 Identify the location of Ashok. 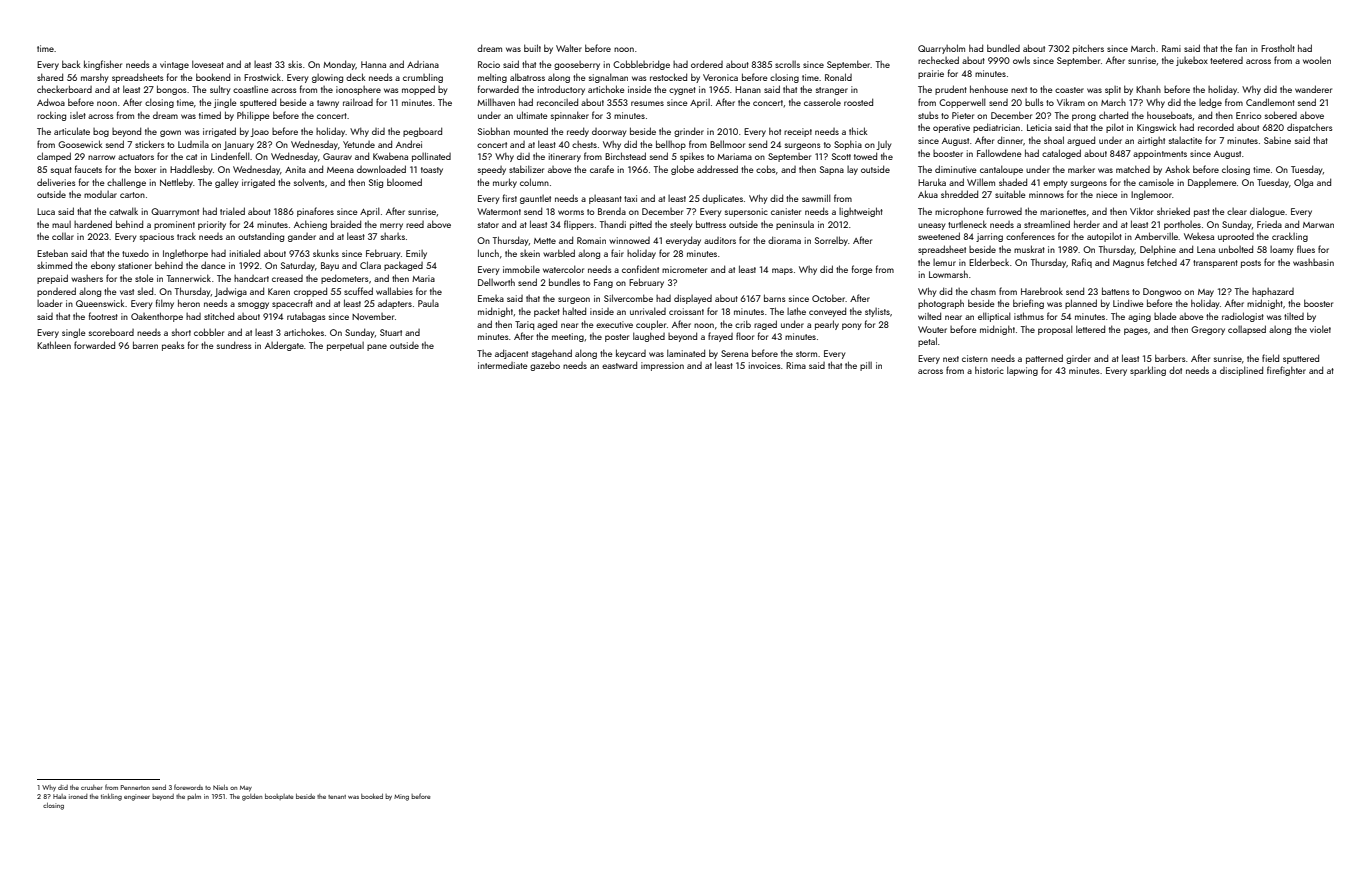
(1177, 169).
